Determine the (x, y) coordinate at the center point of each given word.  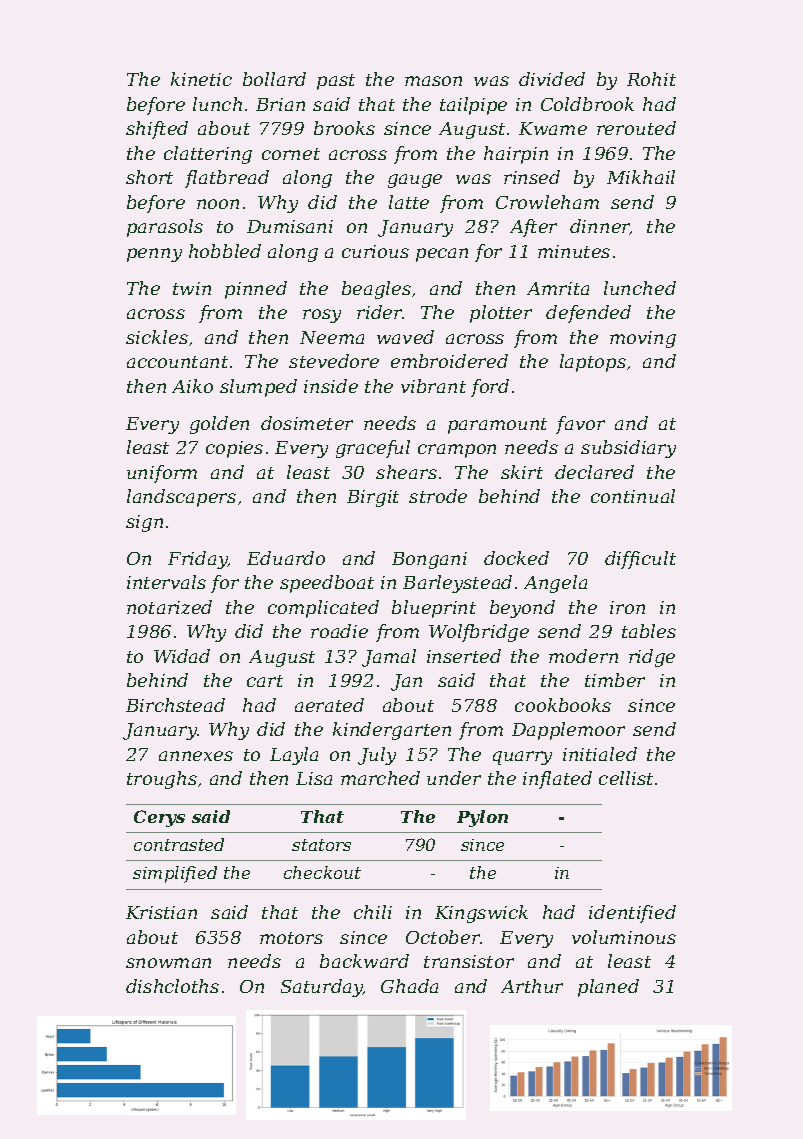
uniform (162, 474)
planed (608, 988)
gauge (415, 181)
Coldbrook (587, 104)
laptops (593, 363)
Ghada (409, 986)
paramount (497, 426)
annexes (196, 756)
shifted (157, 130)
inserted (464, 656)
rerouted (636, 128)
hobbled (225, 251)
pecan (442, 255)
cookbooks (563, 705)
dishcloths (172, 986)
